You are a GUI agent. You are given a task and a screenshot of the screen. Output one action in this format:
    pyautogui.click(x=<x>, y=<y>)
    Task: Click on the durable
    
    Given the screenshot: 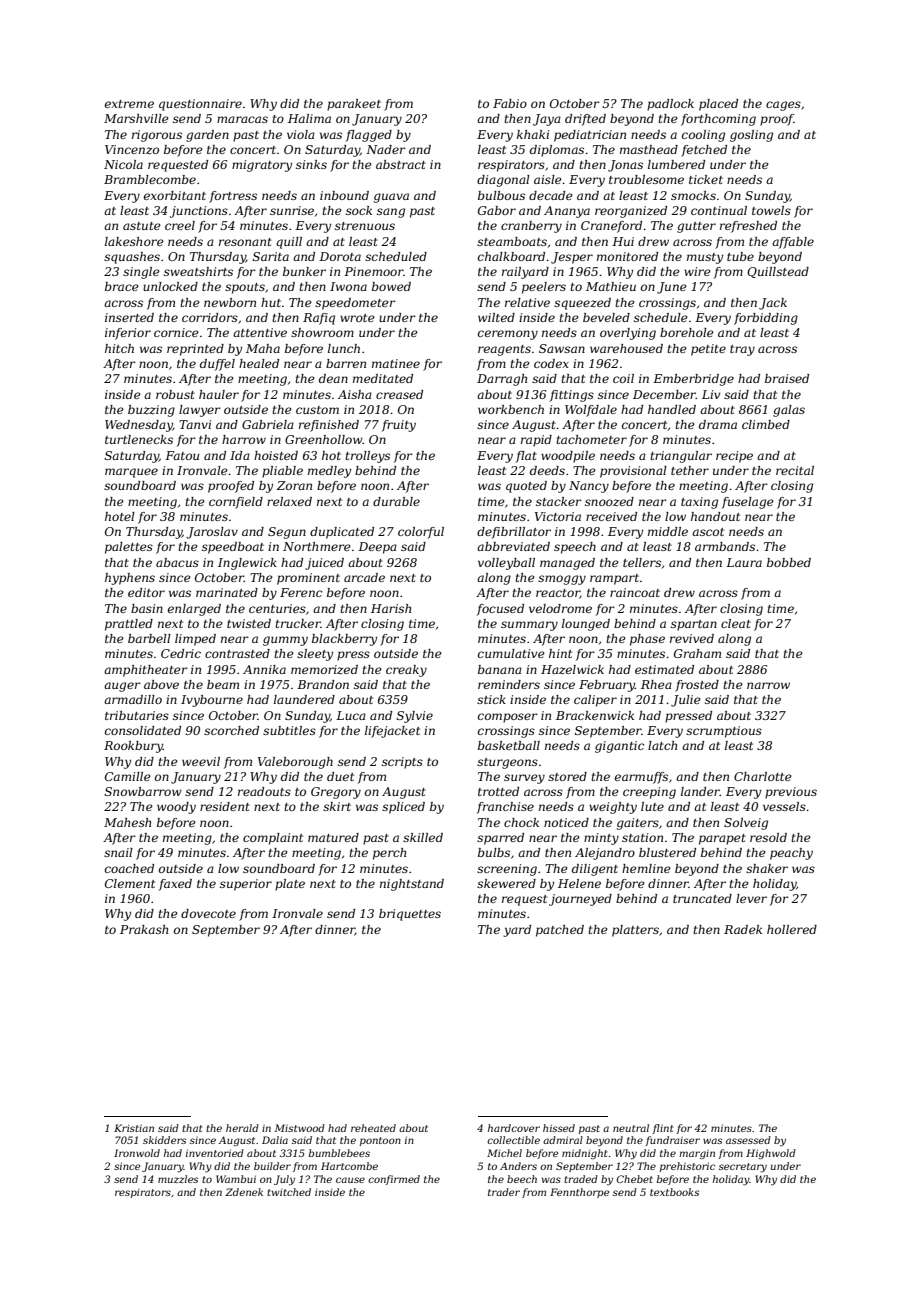 What is the action you would take?
    pyautogui.click(x=396, y=501)
